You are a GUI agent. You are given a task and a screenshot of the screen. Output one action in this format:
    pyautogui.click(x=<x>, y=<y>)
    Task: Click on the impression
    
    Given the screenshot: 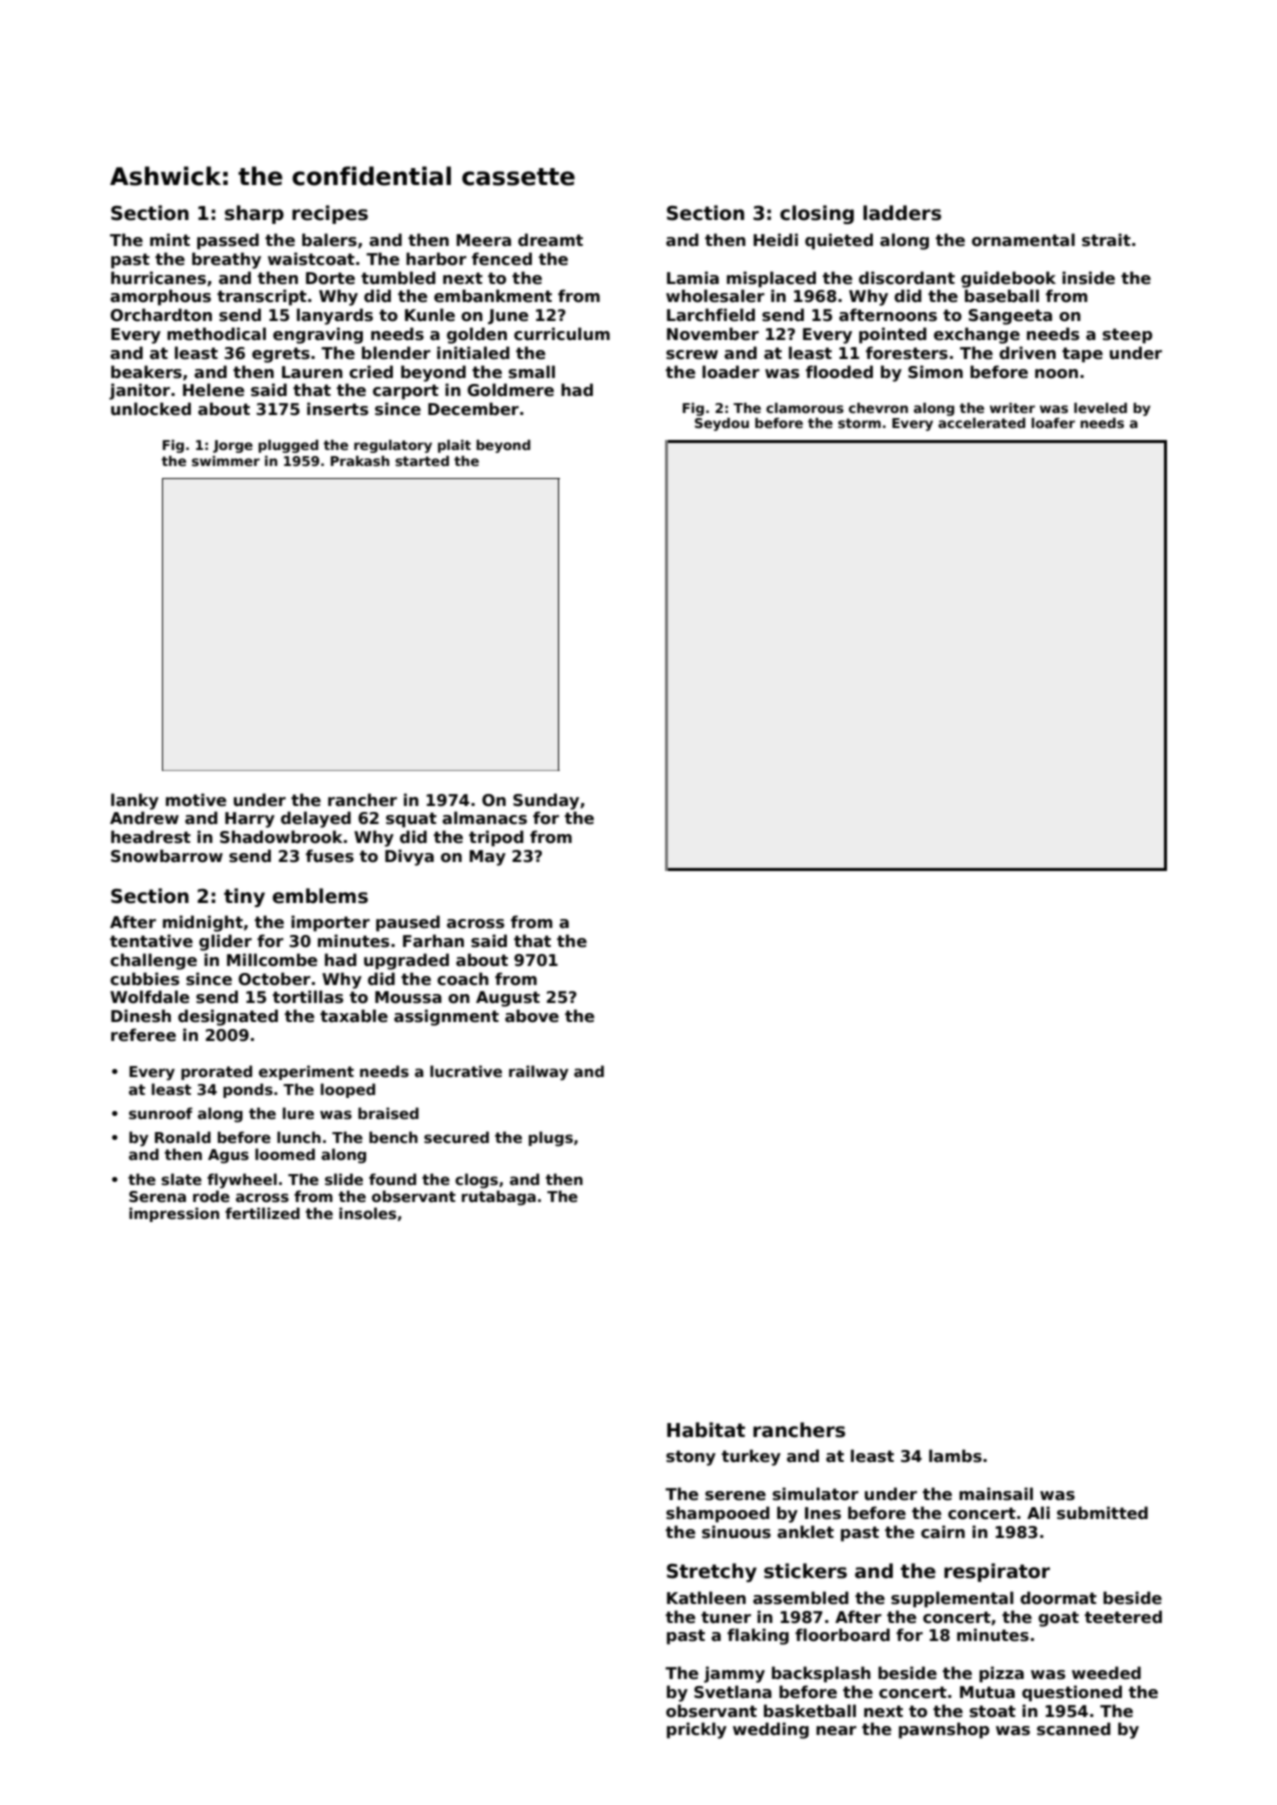 What is the action you would take?
    pyautogui.click(x=174, y=1214)
